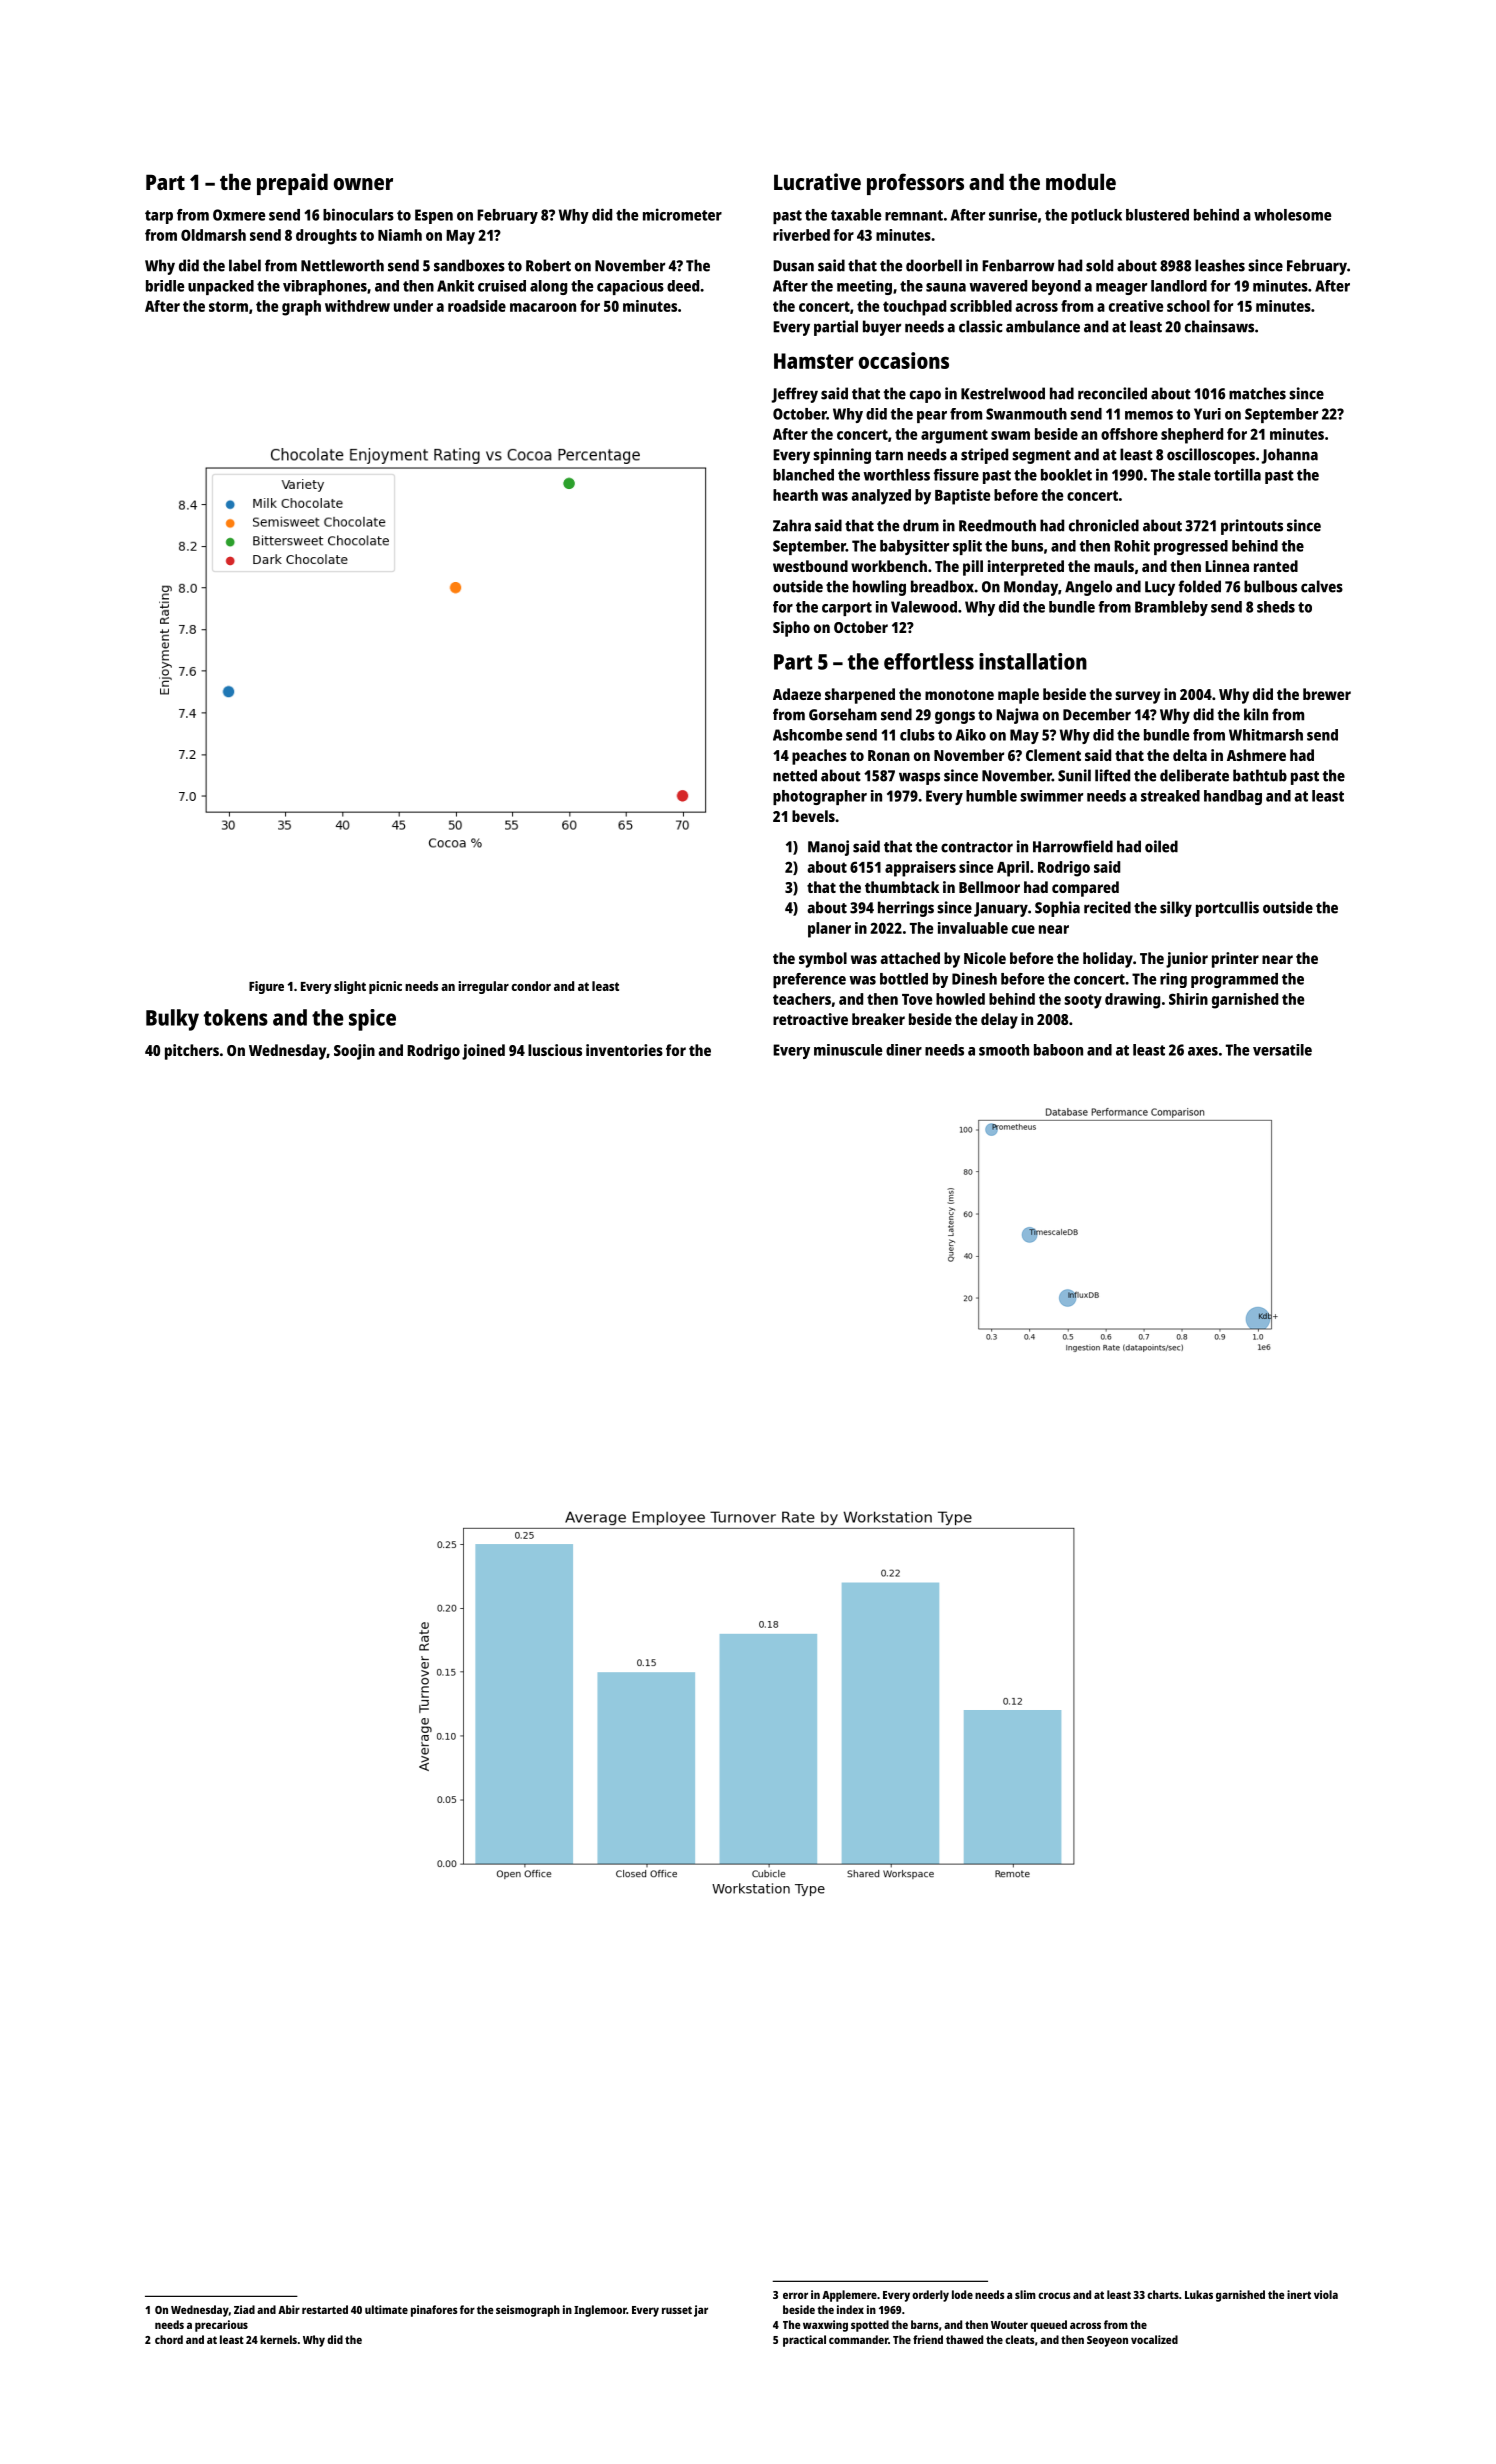 The image size is (1496, 2464). What do you see at coordinates (386, 2309) in the screenshot?
I see `ultimate` at bounding box center [386, 2309].
